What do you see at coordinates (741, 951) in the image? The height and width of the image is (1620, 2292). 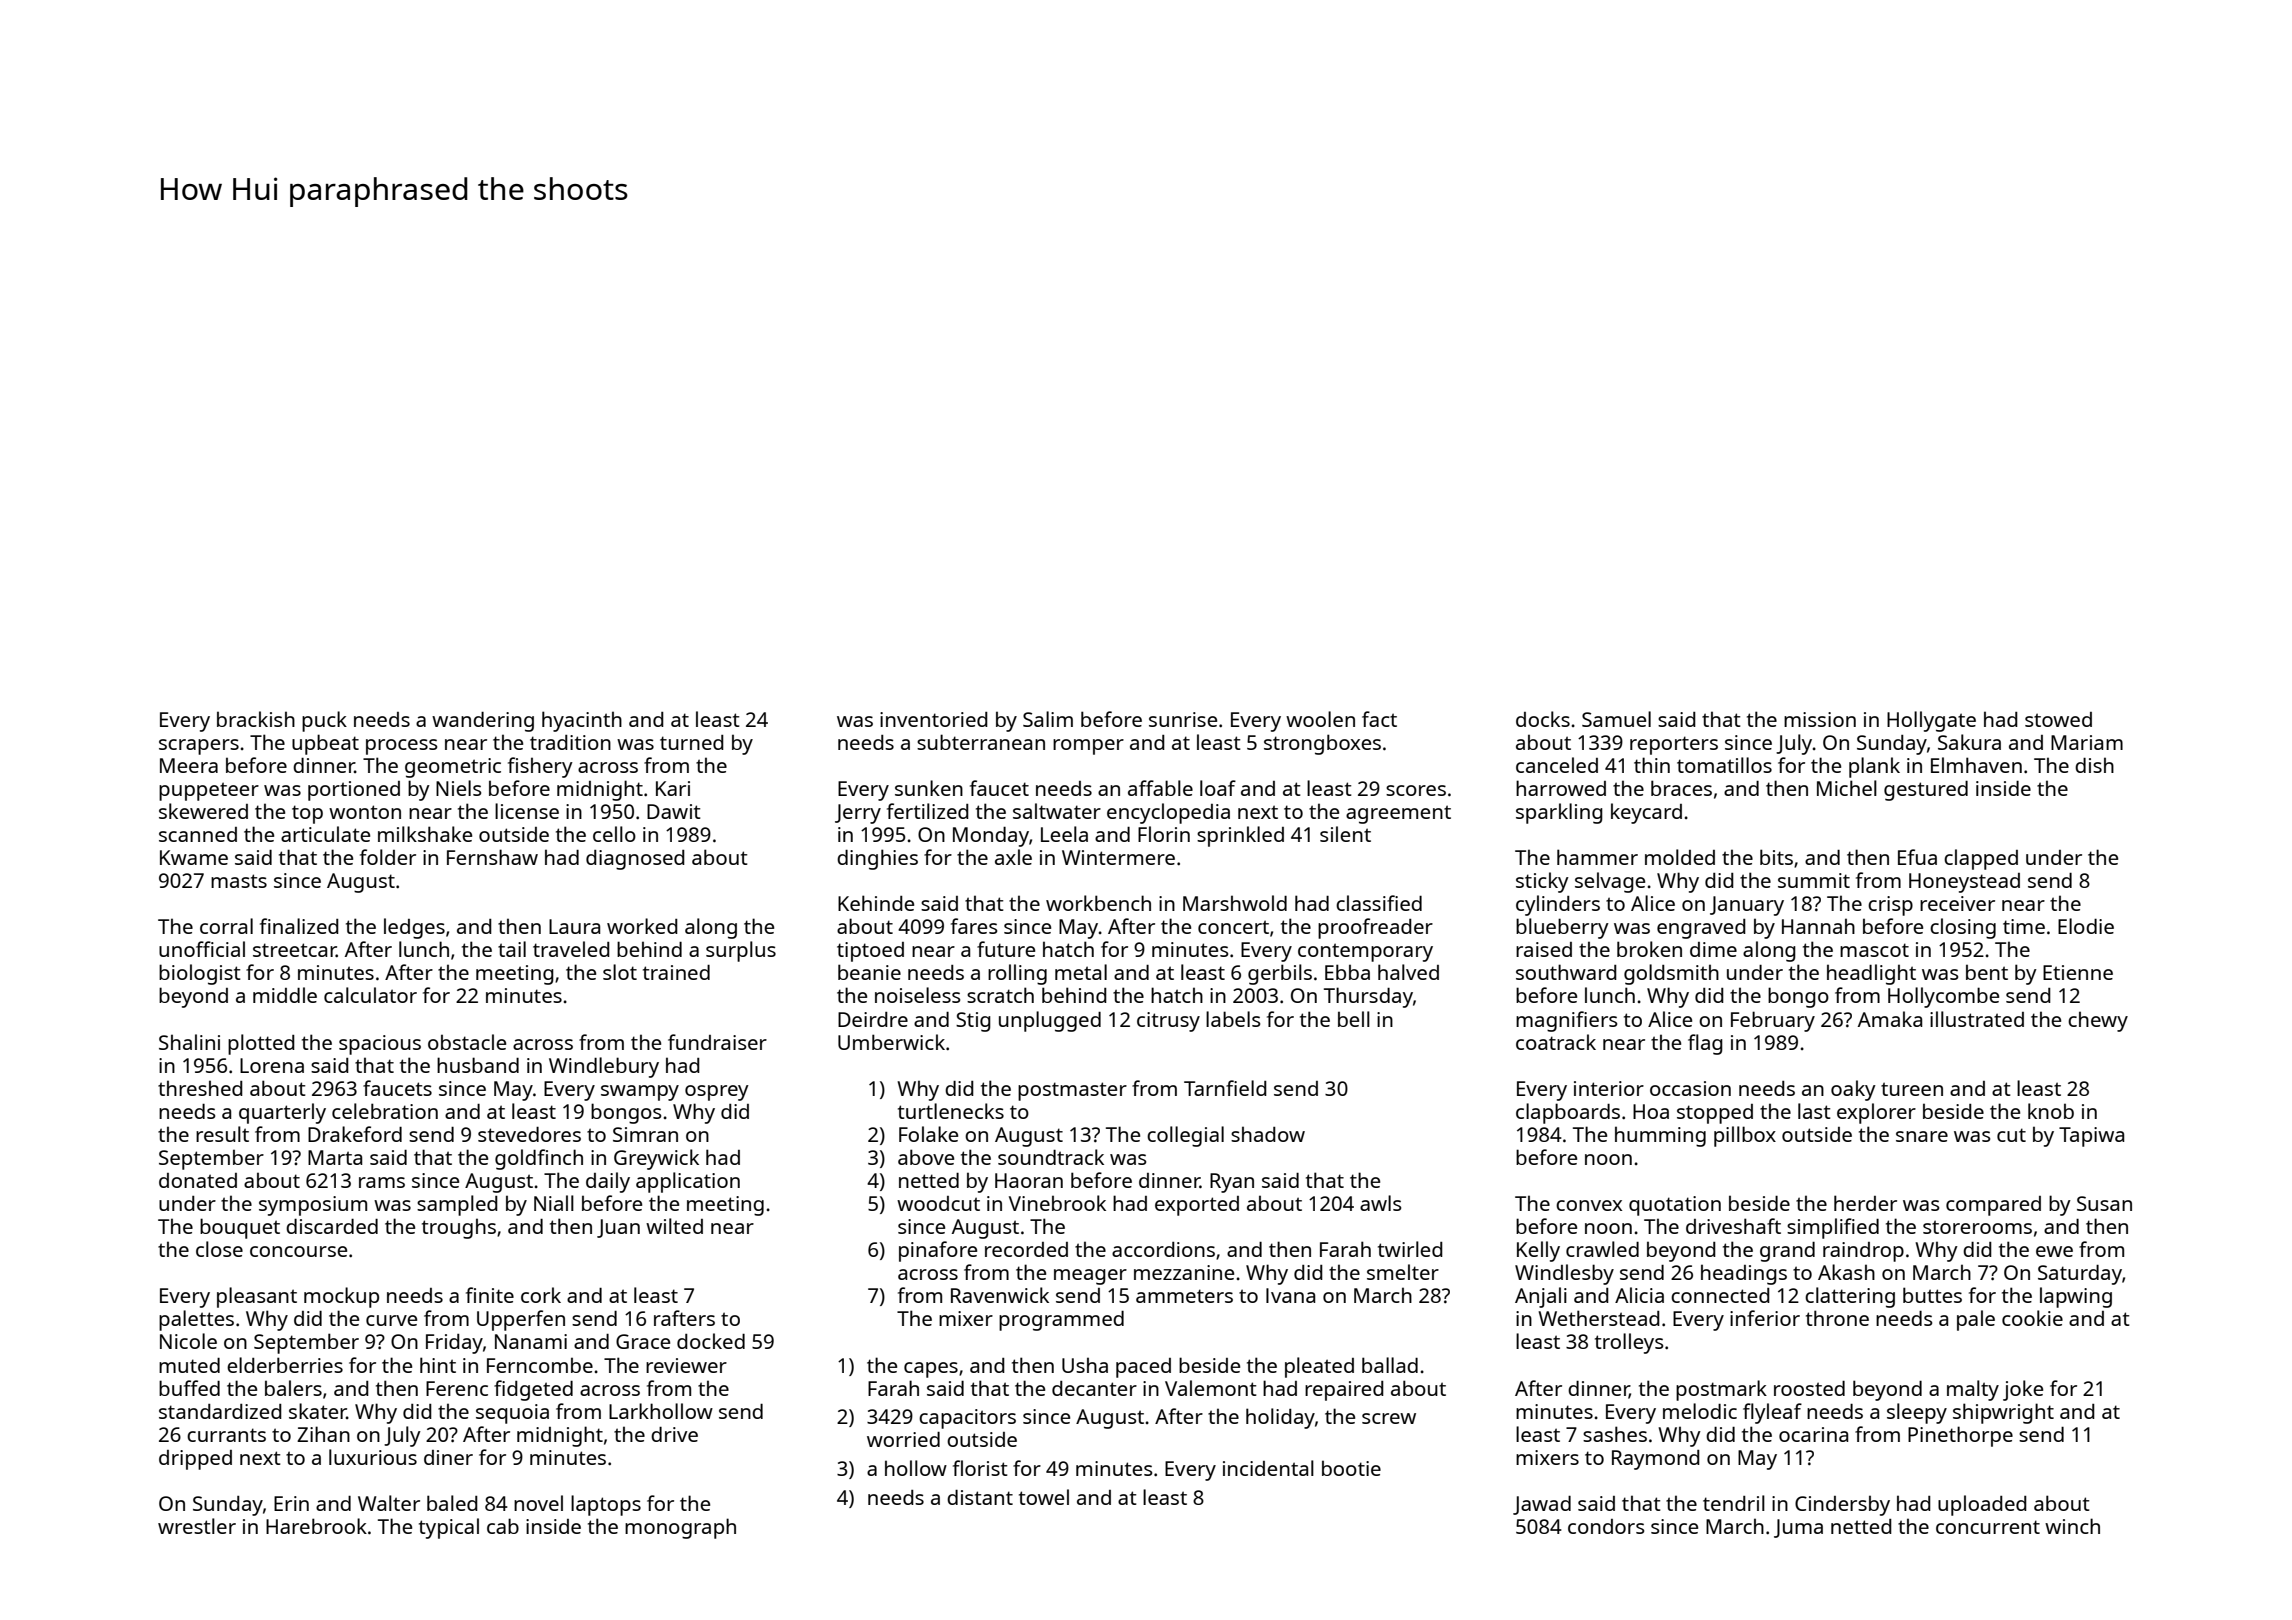 I see `surplus` at bounding box center [741, 951].
